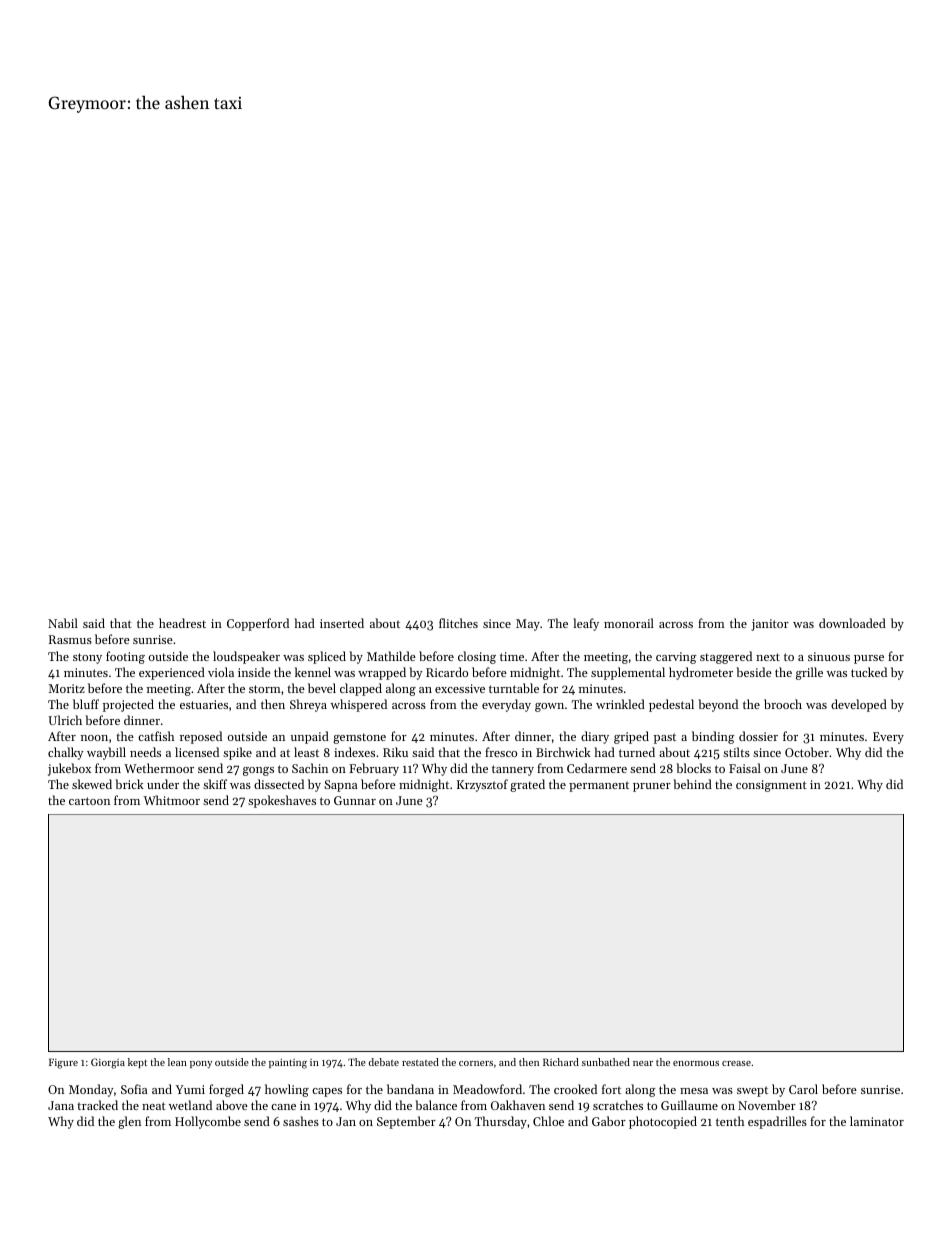 Image resolution: width=952 pixels, height=1233 pixels. I want to click on glen, so click(129, 1122).
